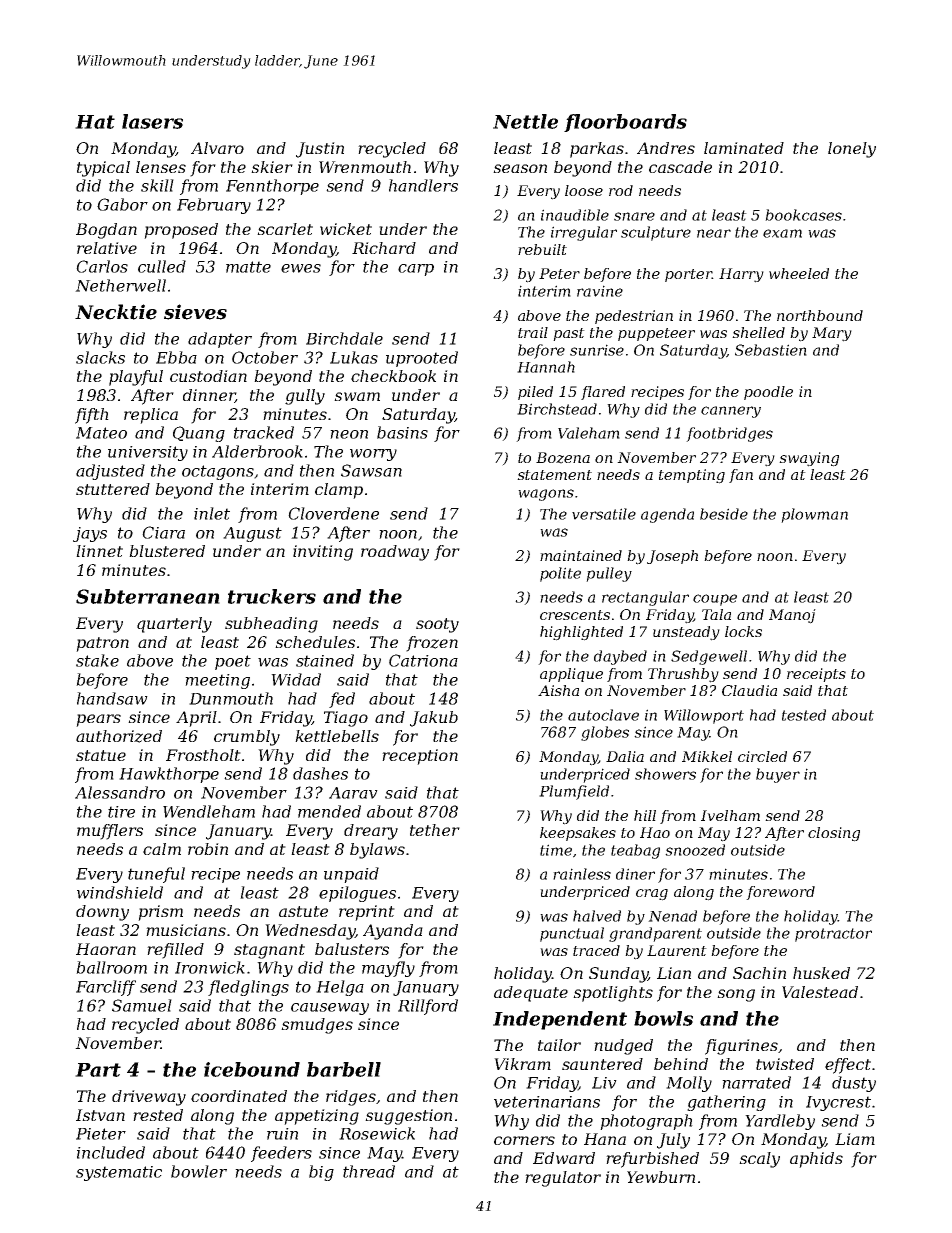 The image size is (952, 1233). Describe the element at coordinates (663, 1018) in the page. I see `bowls` at that location.
